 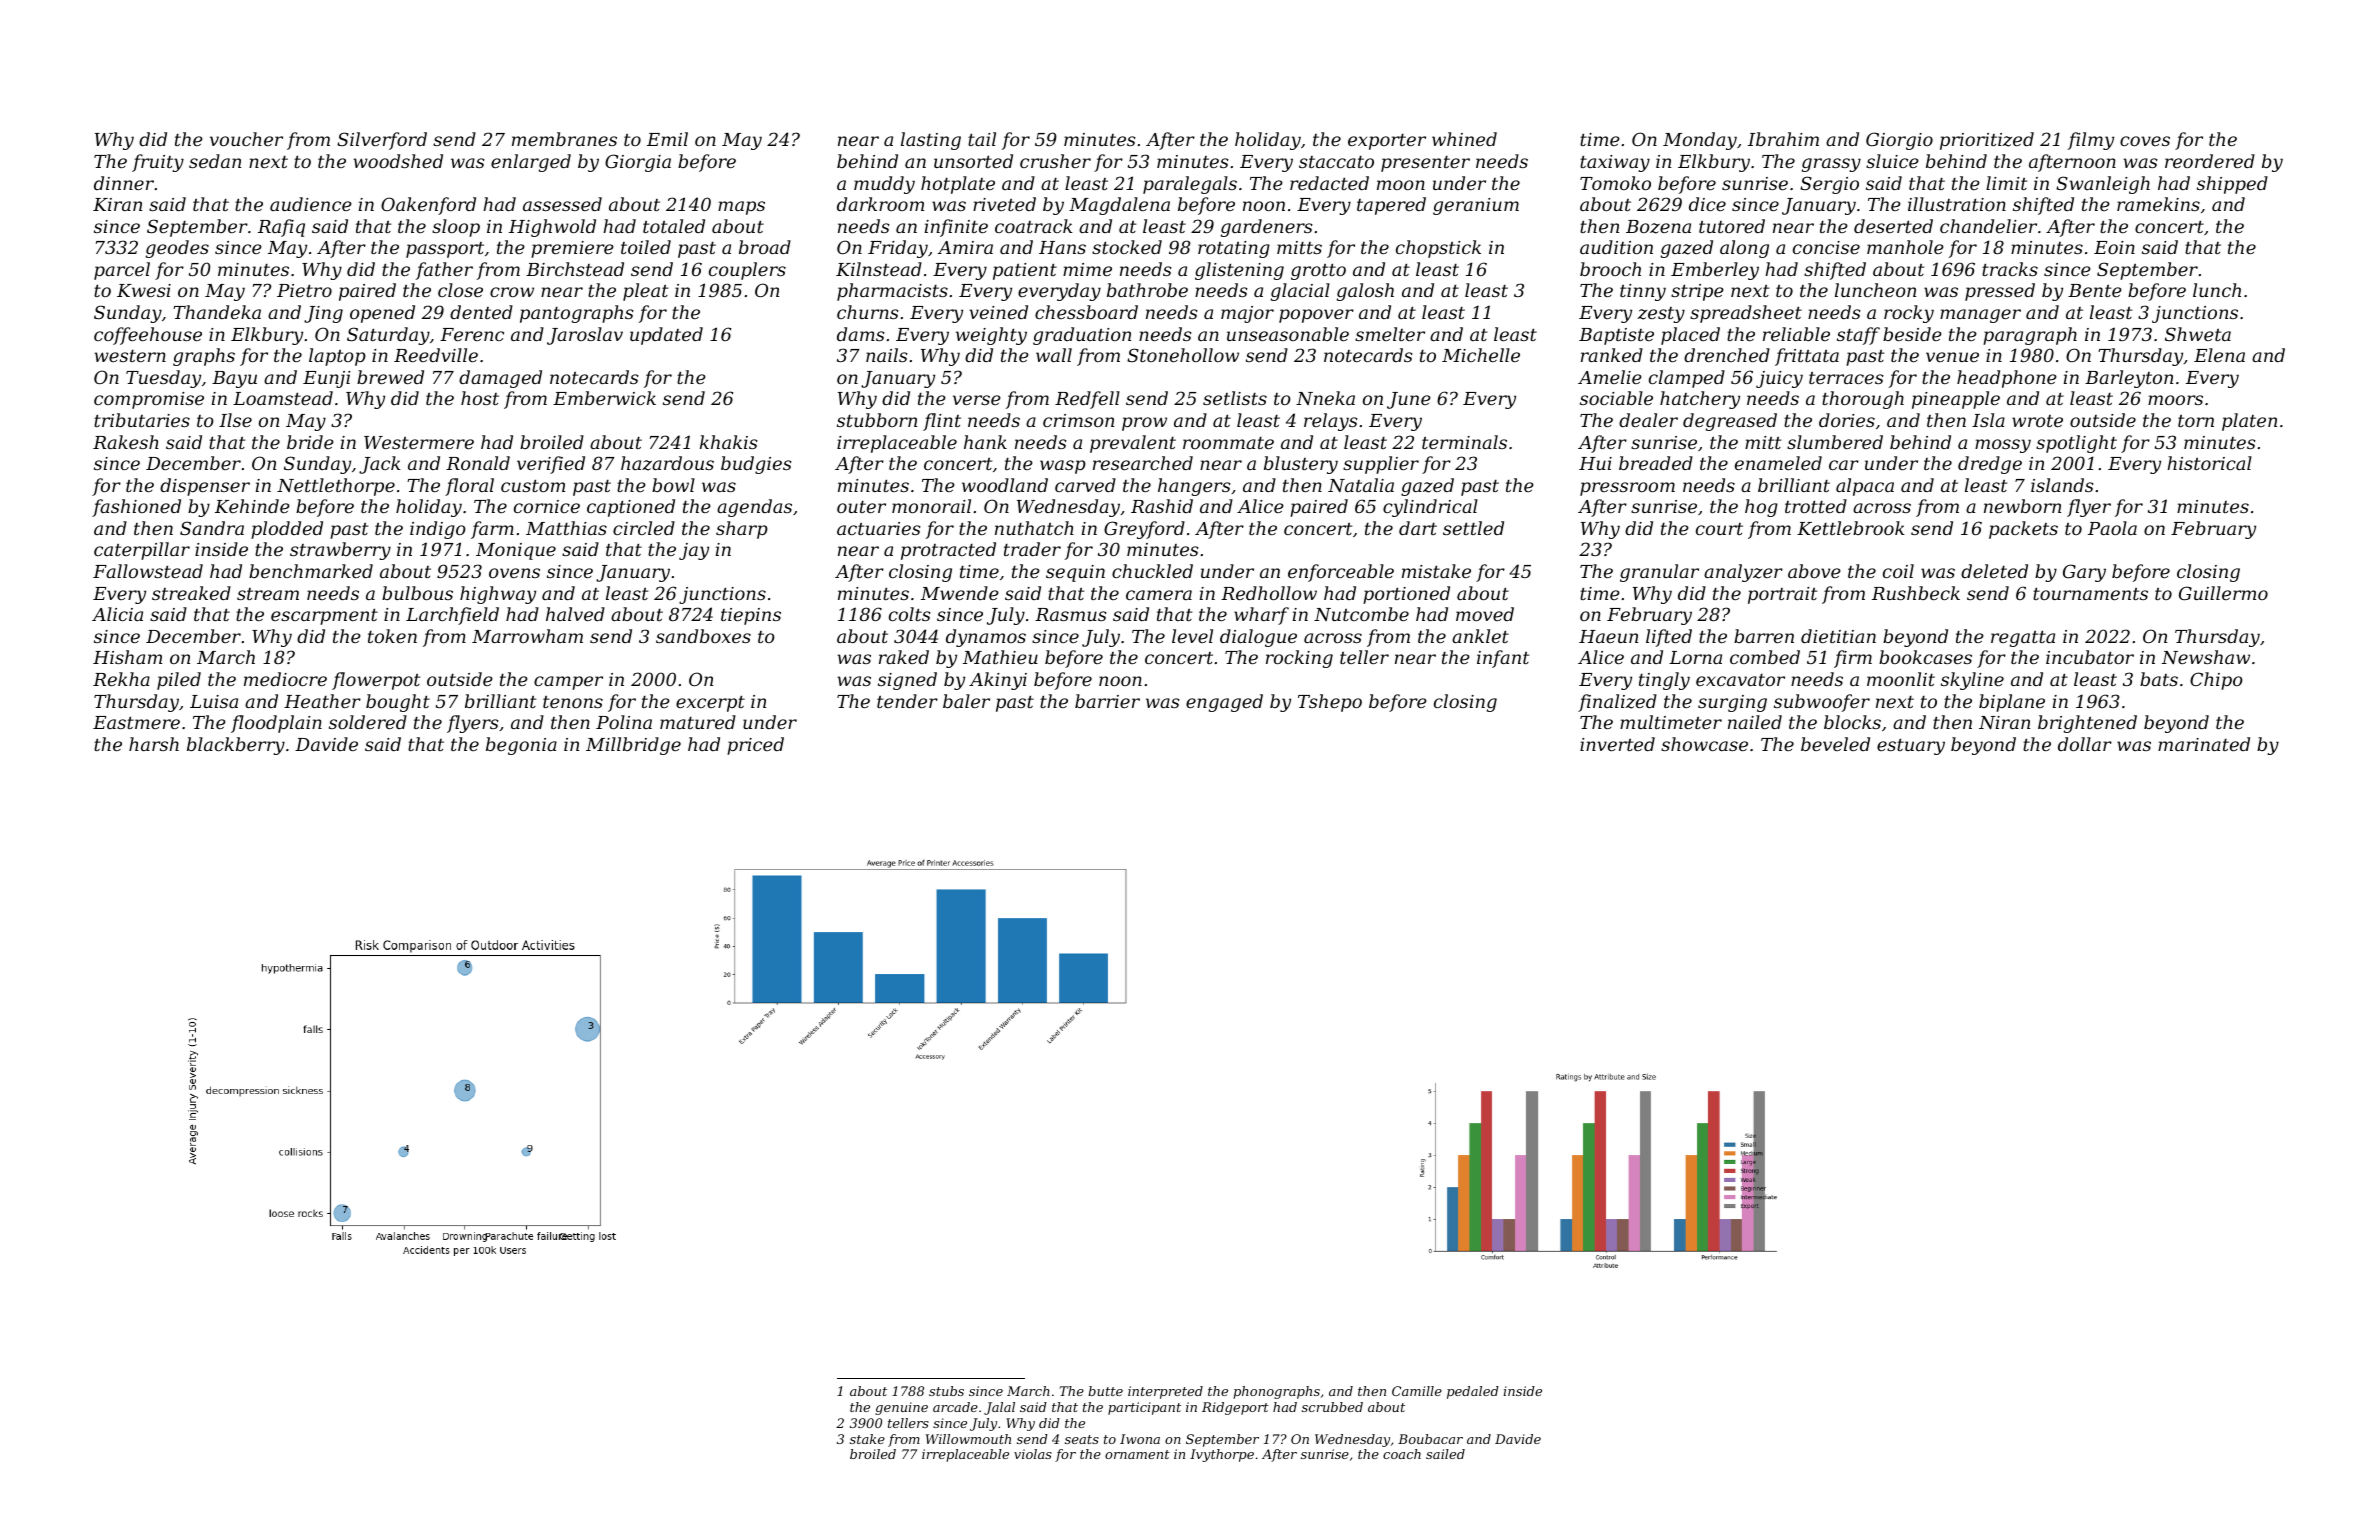 What do you see at coordinates (946, 1391) in the screenshot?
I see `stubs` at bounding box center [946, 1391].
